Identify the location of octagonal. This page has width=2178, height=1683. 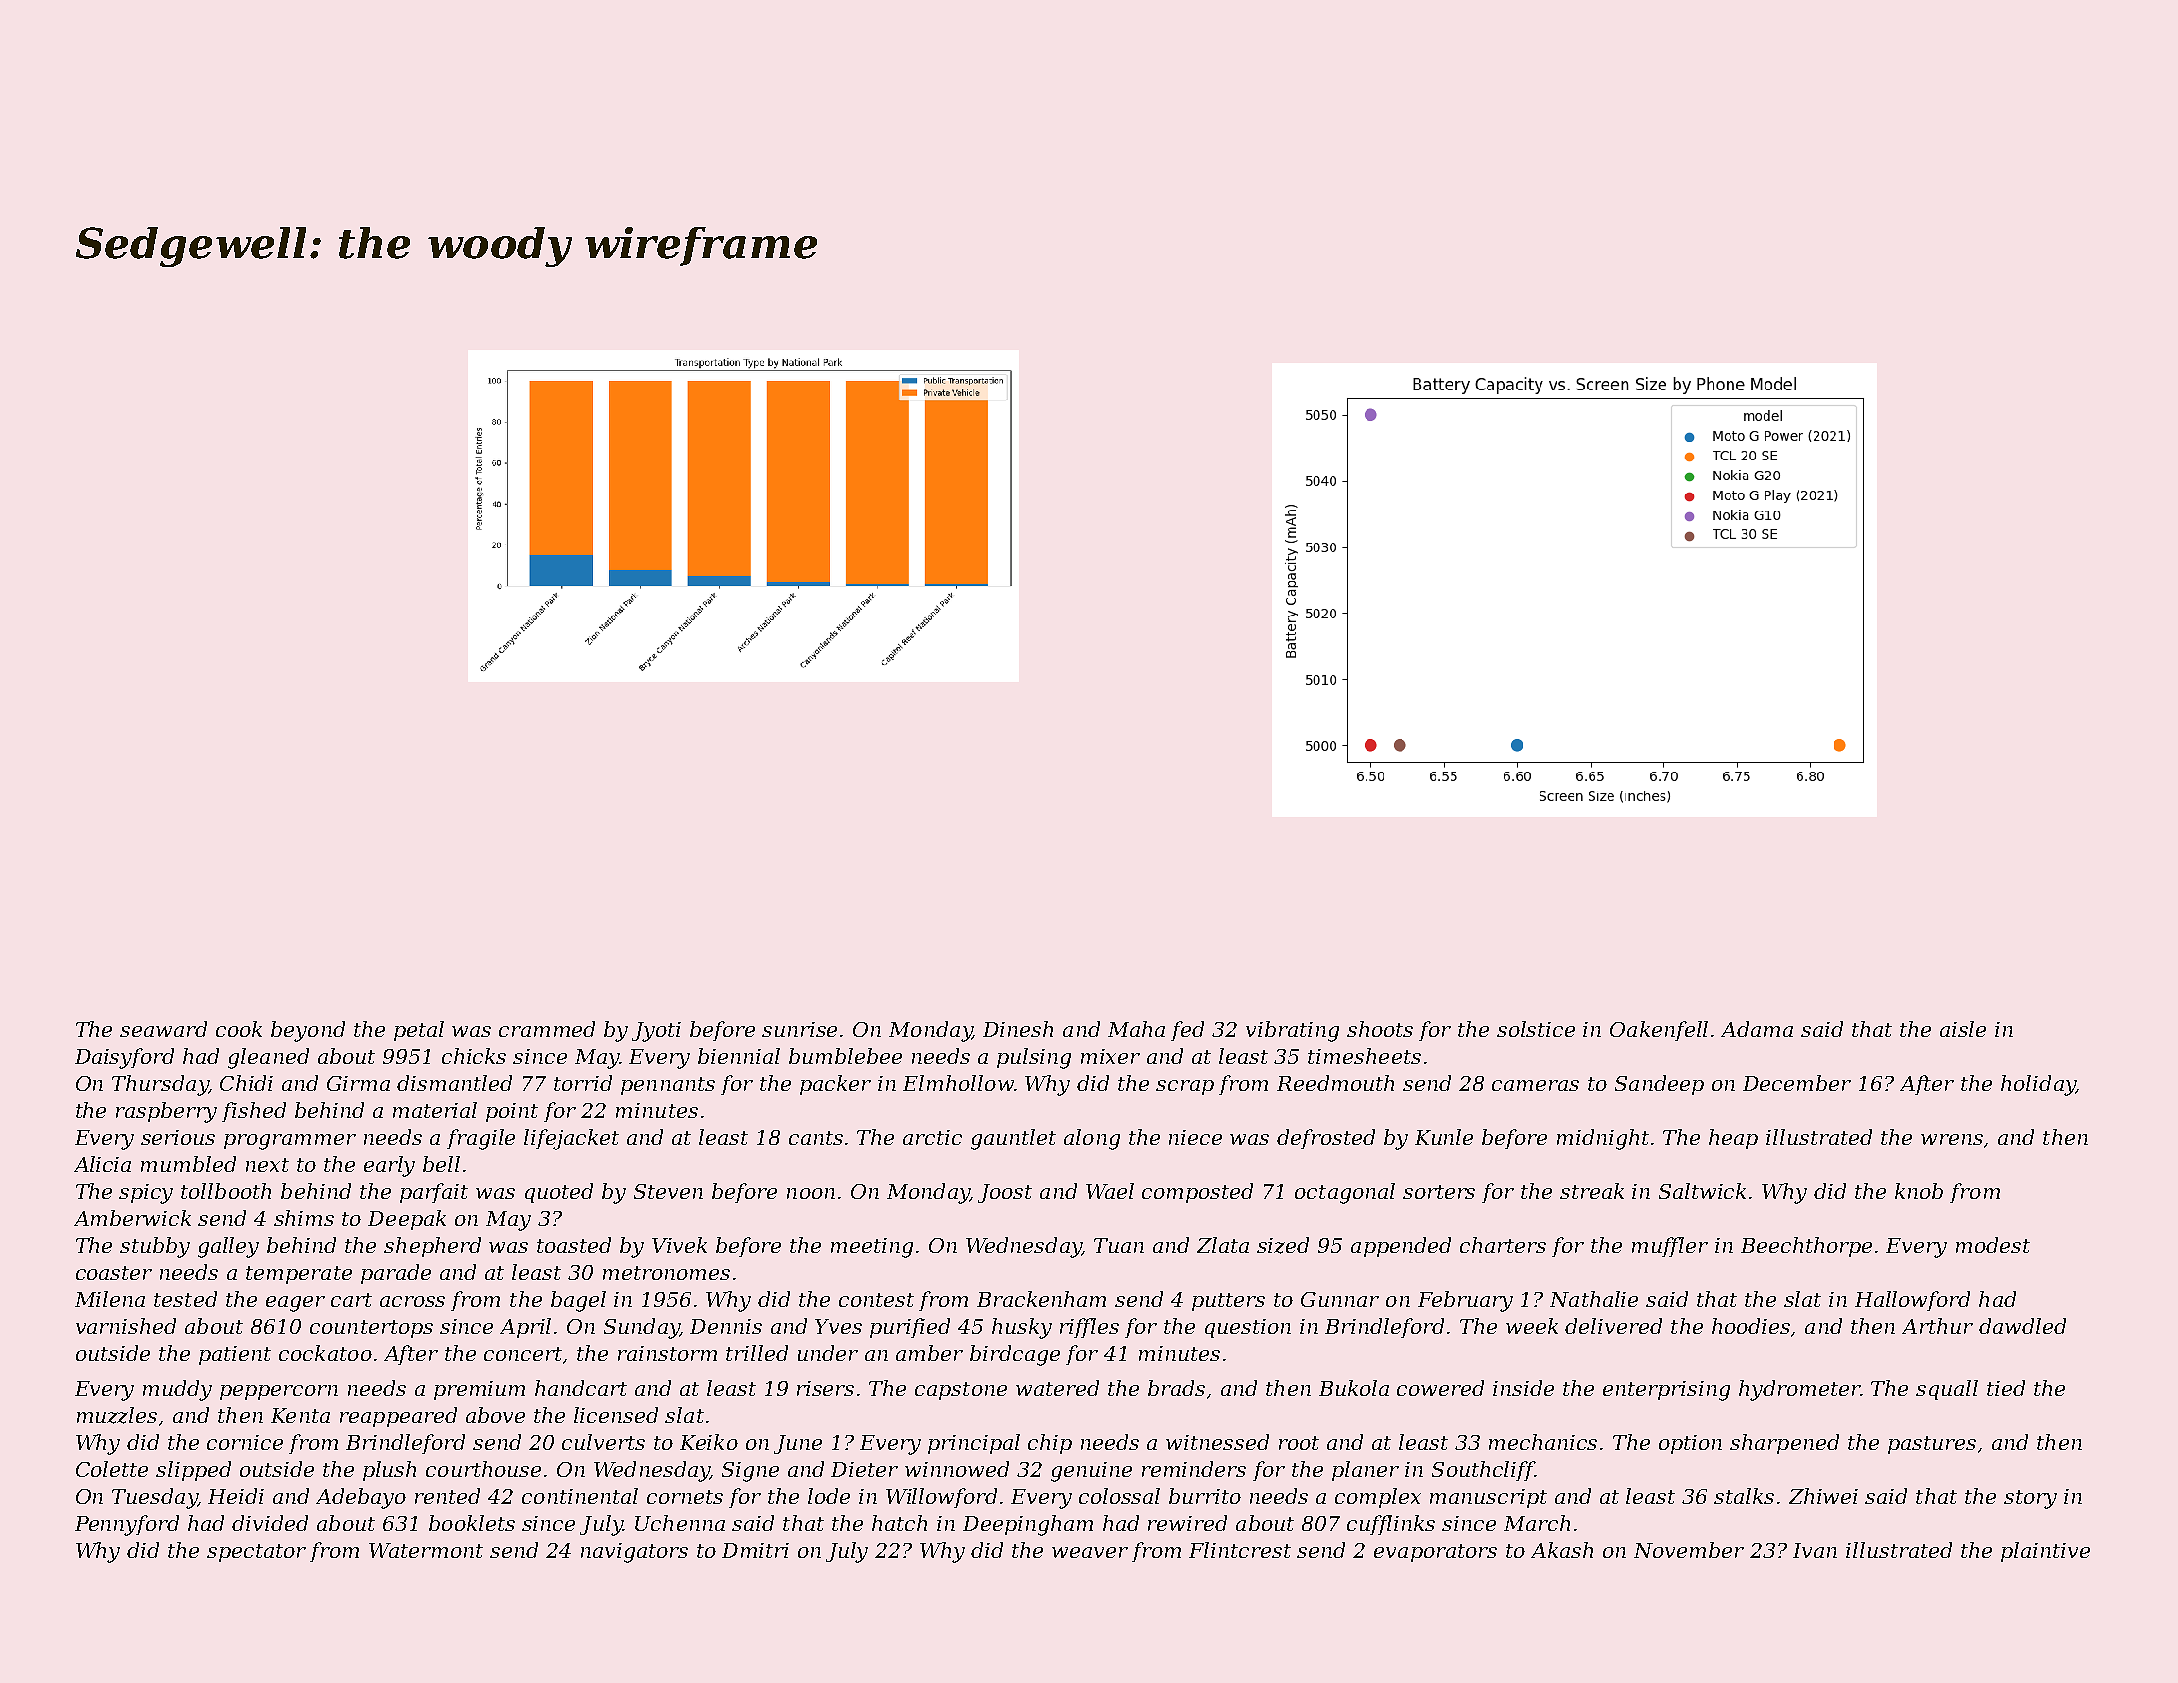
(1345, 1193).
